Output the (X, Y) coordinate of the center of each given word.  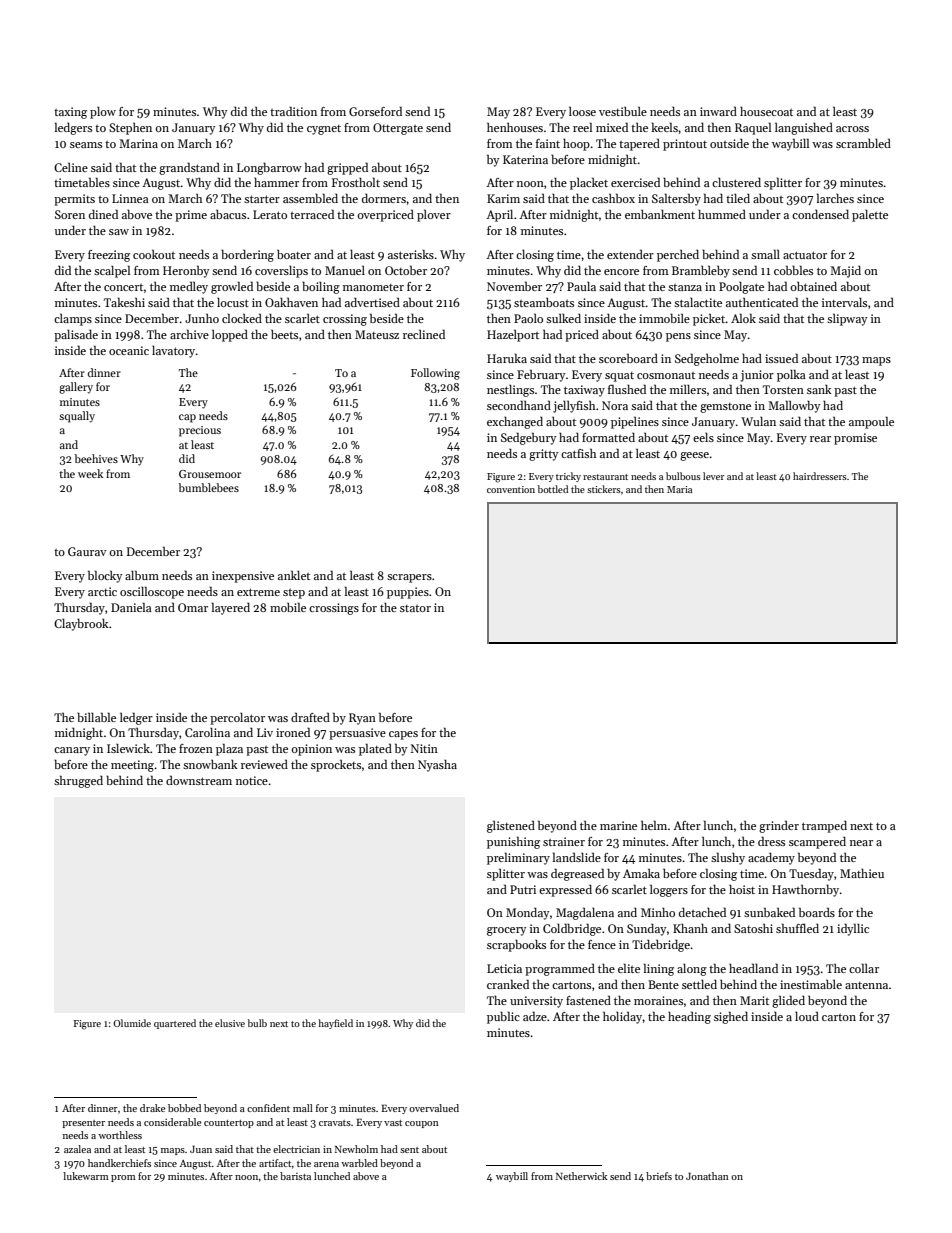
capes (403, 735)
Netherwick (582, 1176)
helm (654, 825)
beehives (96, 458)
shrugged (78, 781)
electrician (296, 1149)
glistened (511, 826)
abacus (228, 214)
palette (870, 216)
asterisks (411, 254)
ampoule (871, 422)
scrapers (409, 578)
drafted (310, 717)
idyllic (853, 929)
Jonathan (707, 1176)
